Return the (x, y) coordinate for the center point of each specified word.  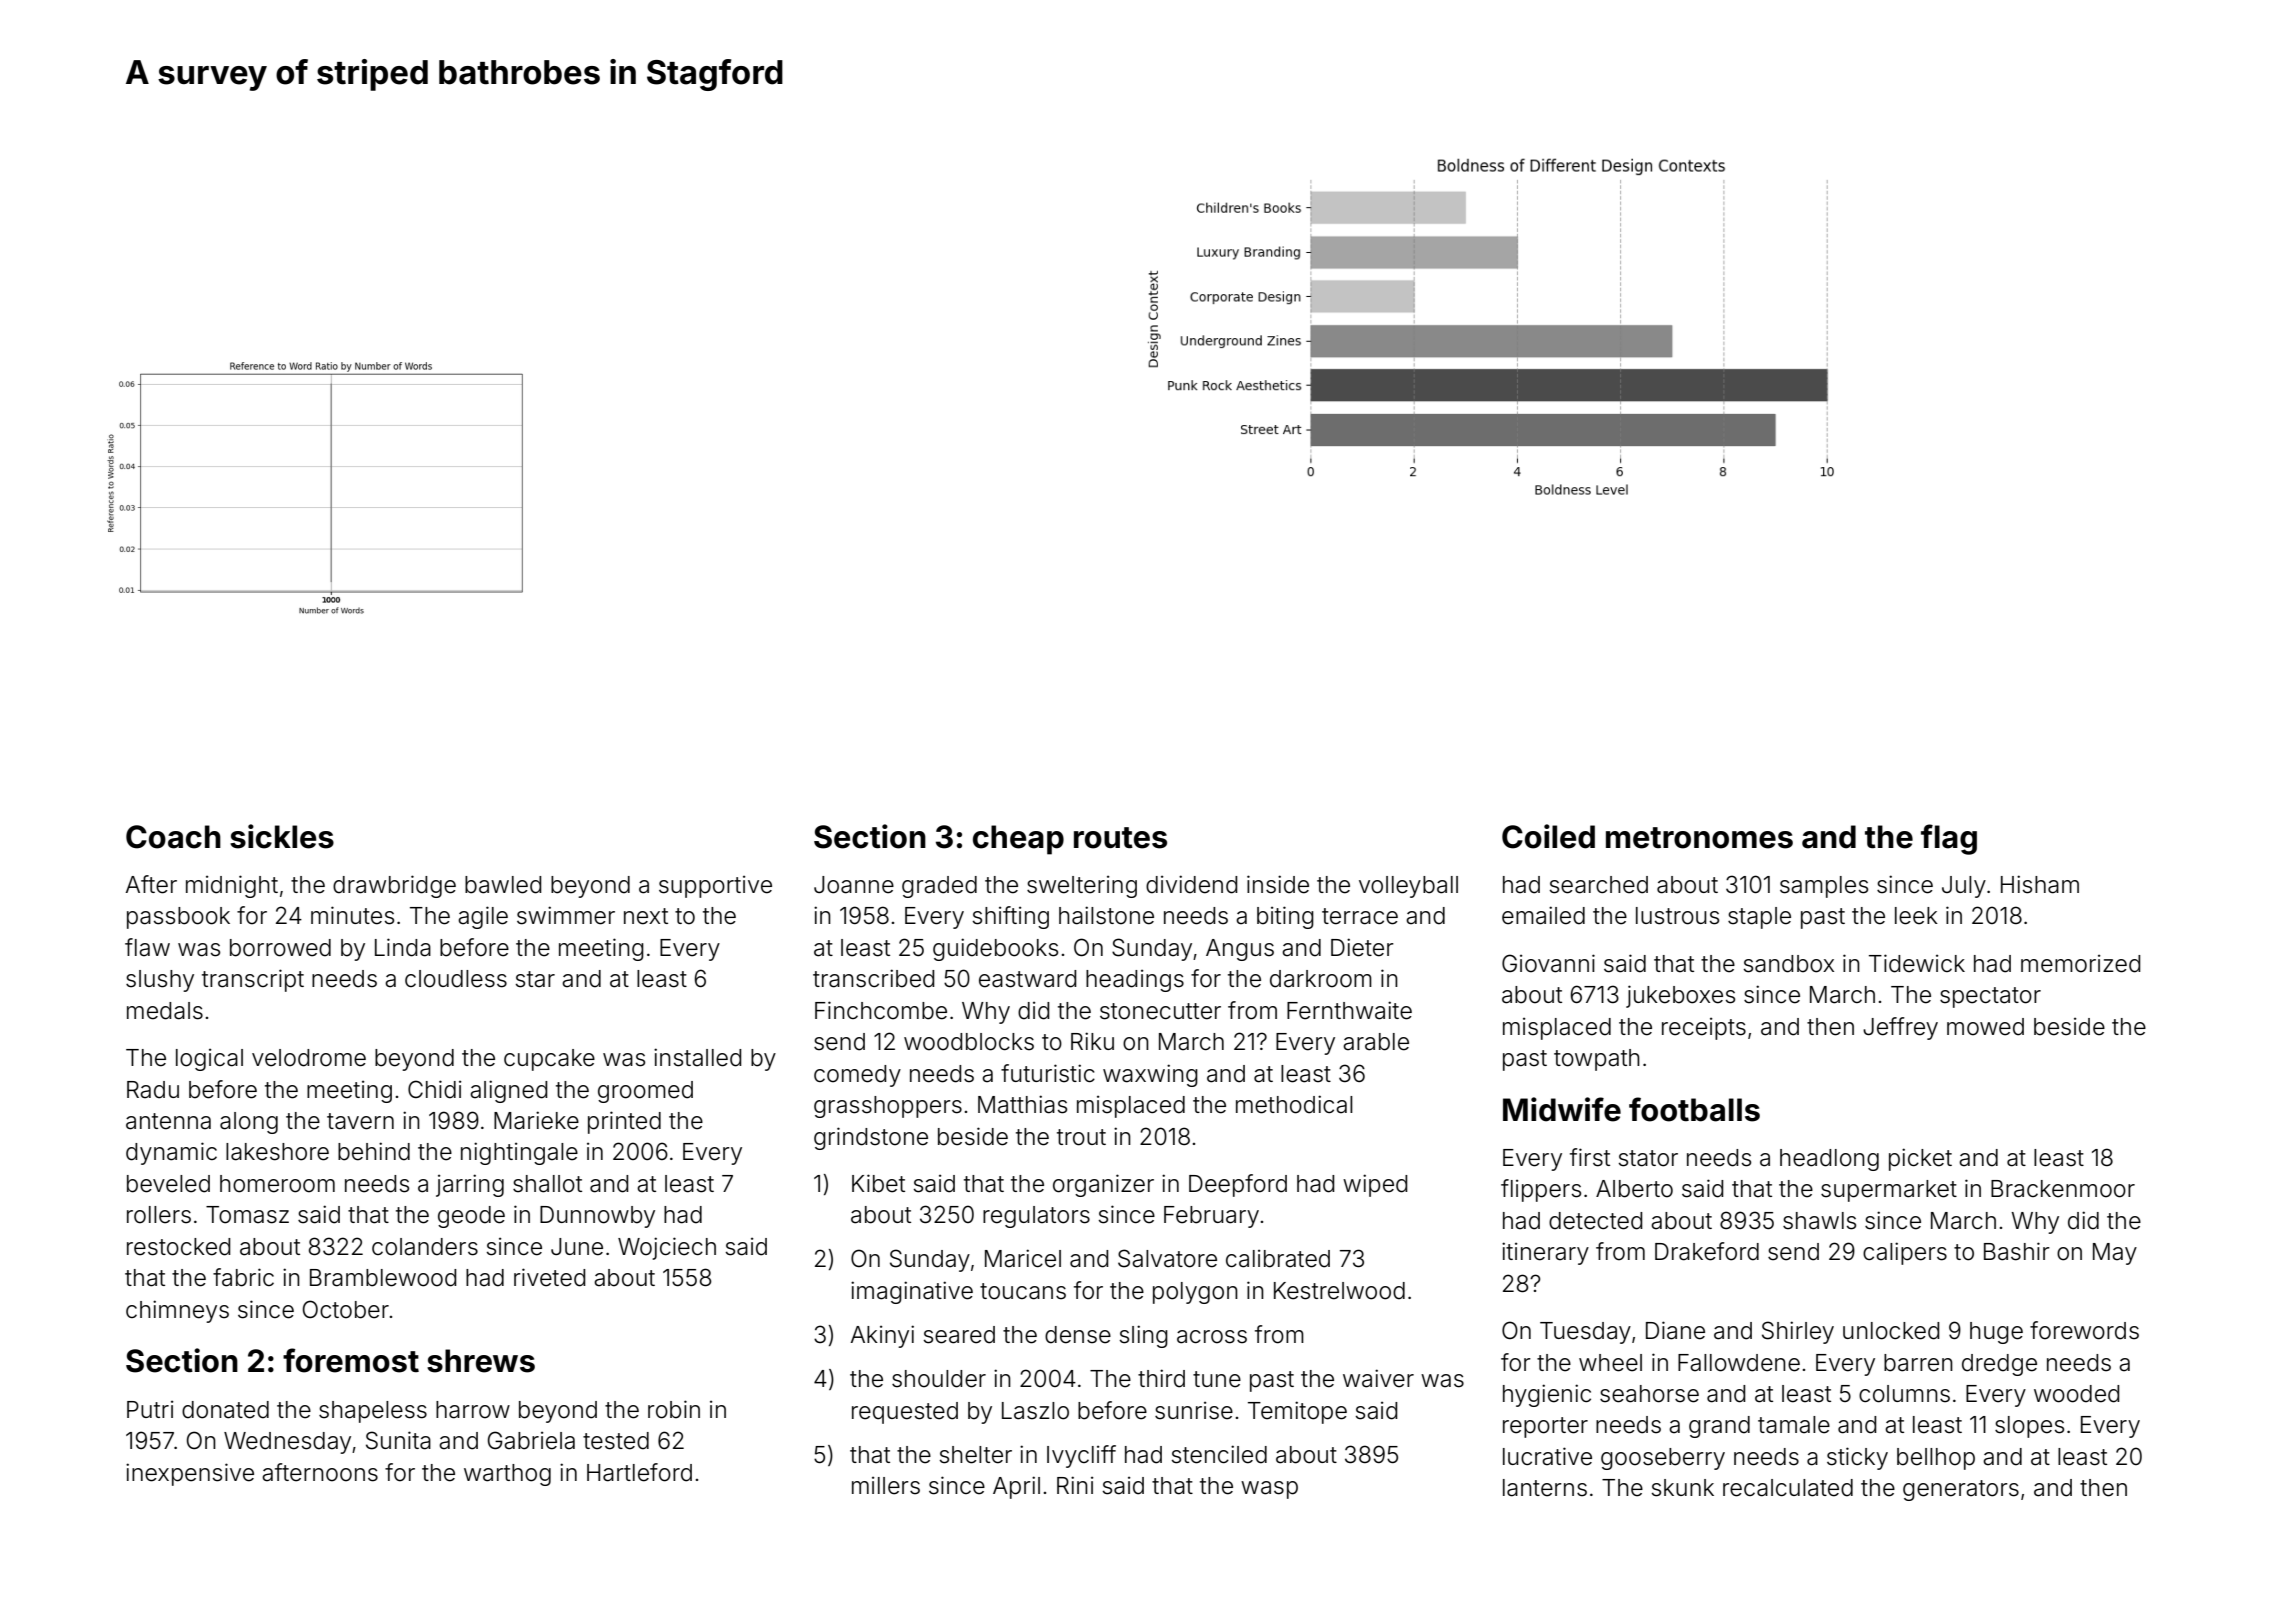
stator (1648, 1158)
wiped (1375, 1185)
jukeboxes (1680, 996)
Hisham (2040, 884)
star (535, 979)
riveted (549, 1277)
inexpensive (190, 1474)
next (646, 916)
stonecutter (1160, 1011)
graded (939, 887)
